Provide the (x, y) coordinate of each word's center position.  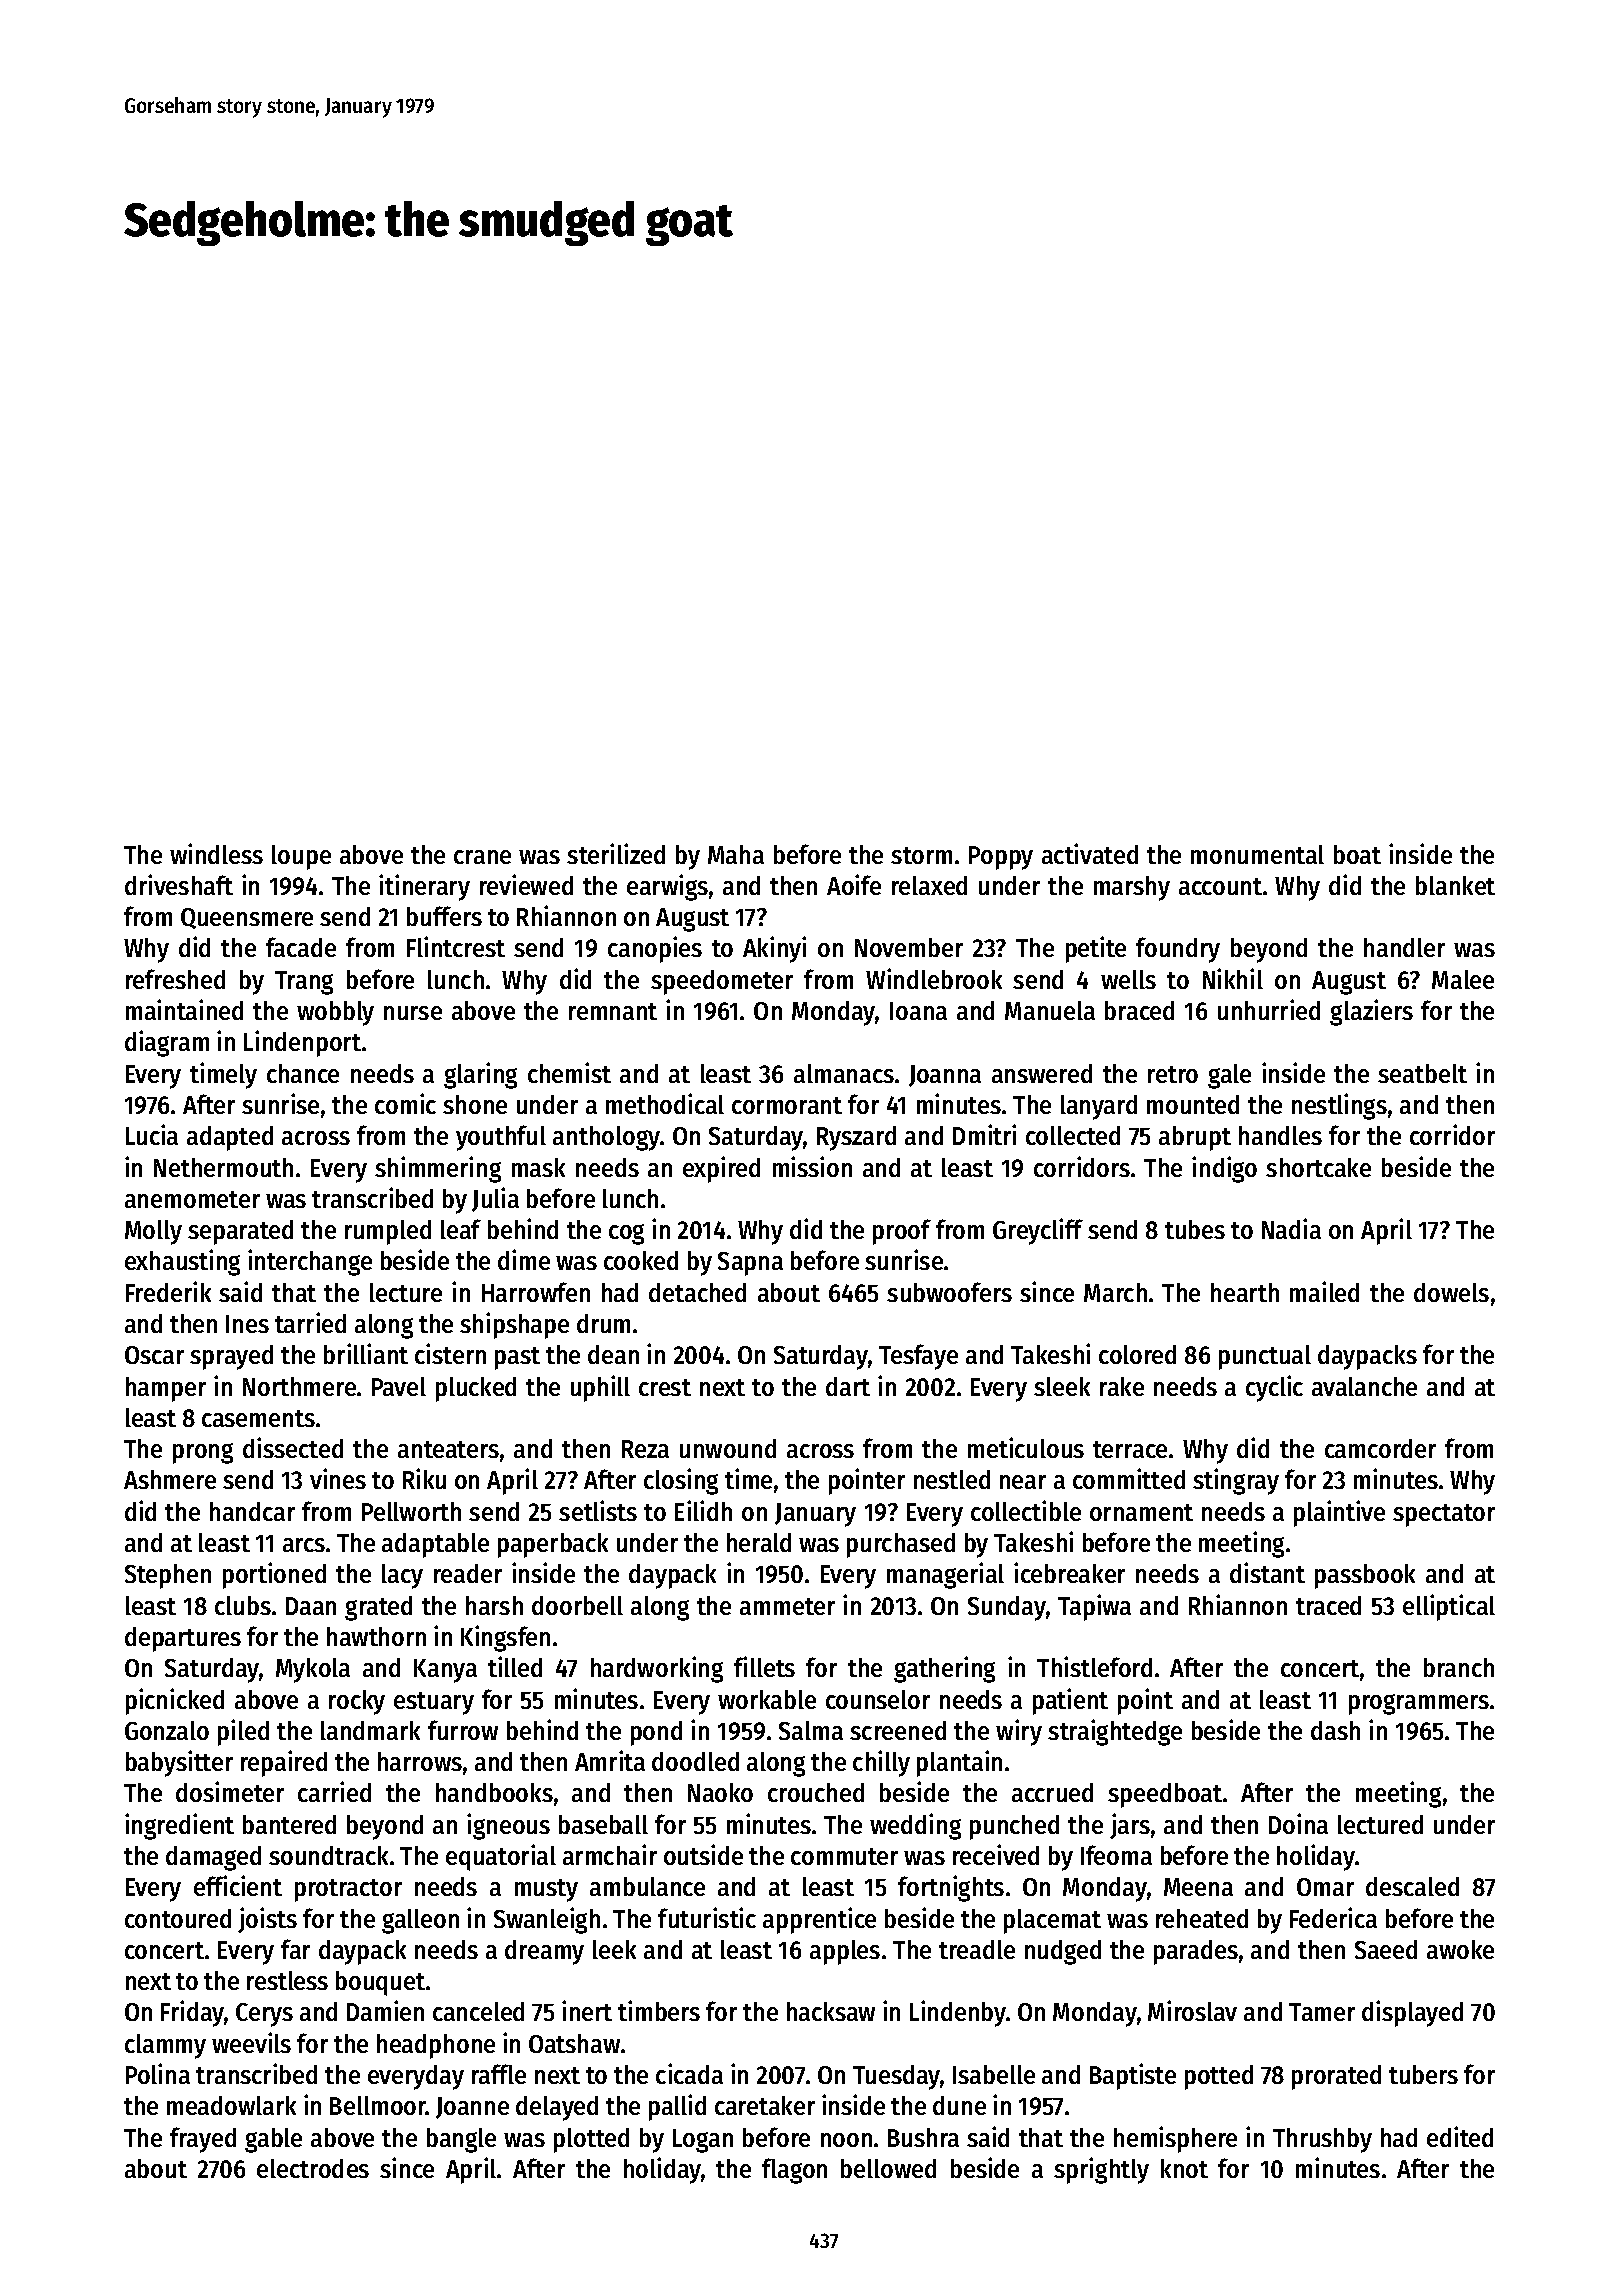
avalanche (1364, 1386)
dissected (293, 1447)
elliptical (1449, 1607)
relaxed (929, 885)
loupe (301, 857)
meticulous (1026, 1447)
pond (656, 1733)
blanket (1455, 885)
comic (405, 1103)
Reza (645, 1449)
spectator (1444, 1515)
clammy (165, 2046)
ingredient (179, 1826)
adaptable (435, 1545)
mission (812, 1166)
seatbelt (1422, 1073)
